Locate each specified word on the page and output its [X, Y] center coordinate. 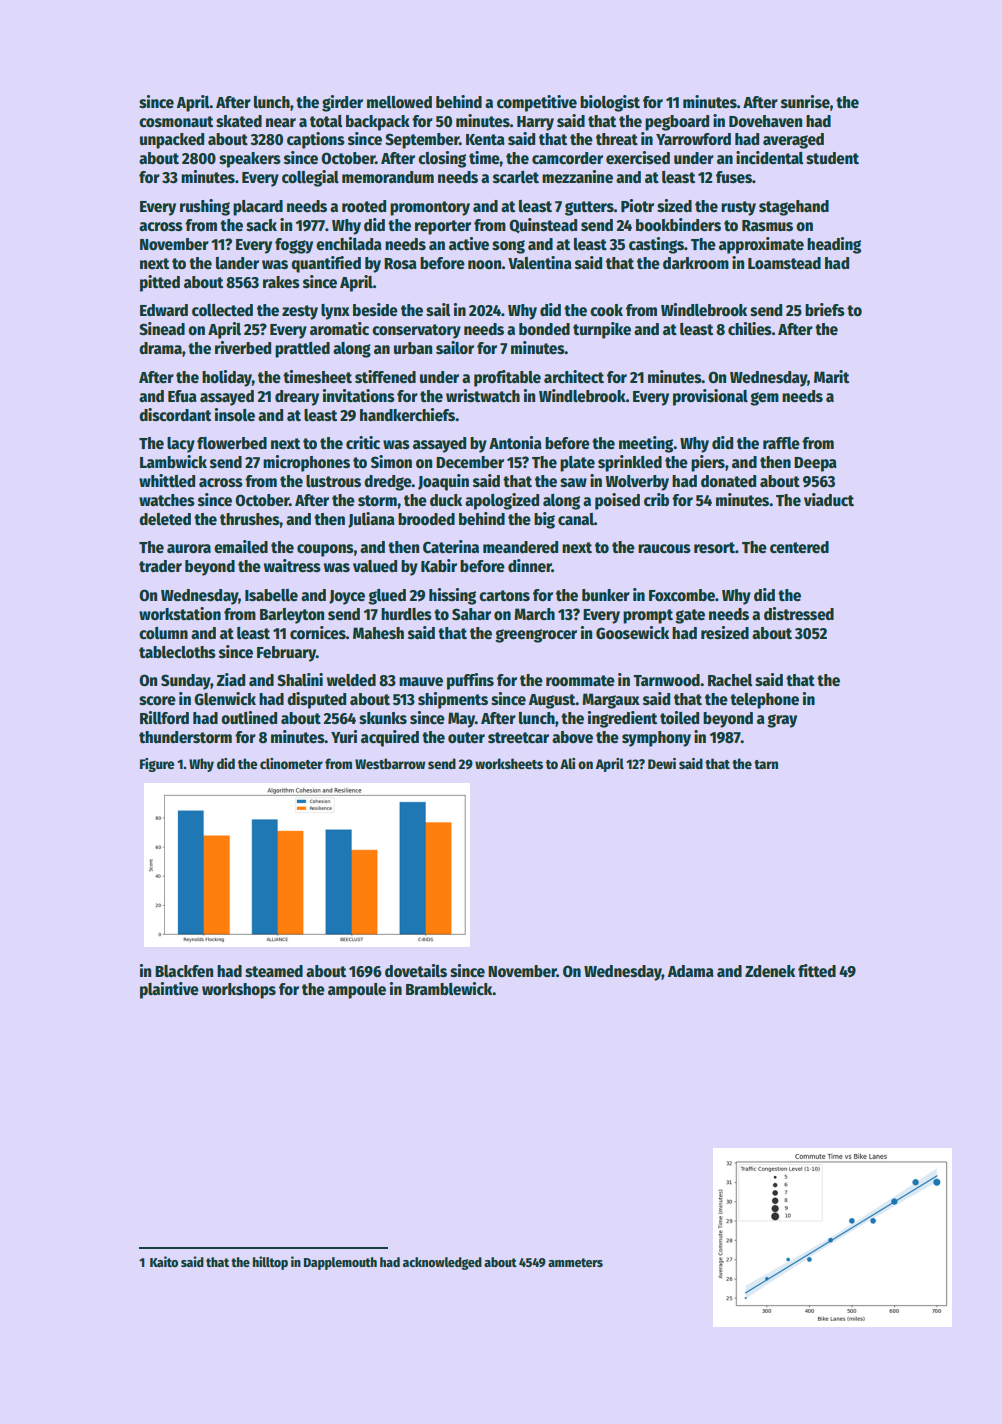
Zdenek [770, 971]
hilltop [270, 1263]
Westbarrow [390, 763]
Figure [157, 765]
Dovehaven [765, 121]
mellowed [399, 102]
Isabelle [271, 595]
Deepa [815, 464]
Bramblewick [449, 989]
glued [387, 597]
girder [342, 103]
